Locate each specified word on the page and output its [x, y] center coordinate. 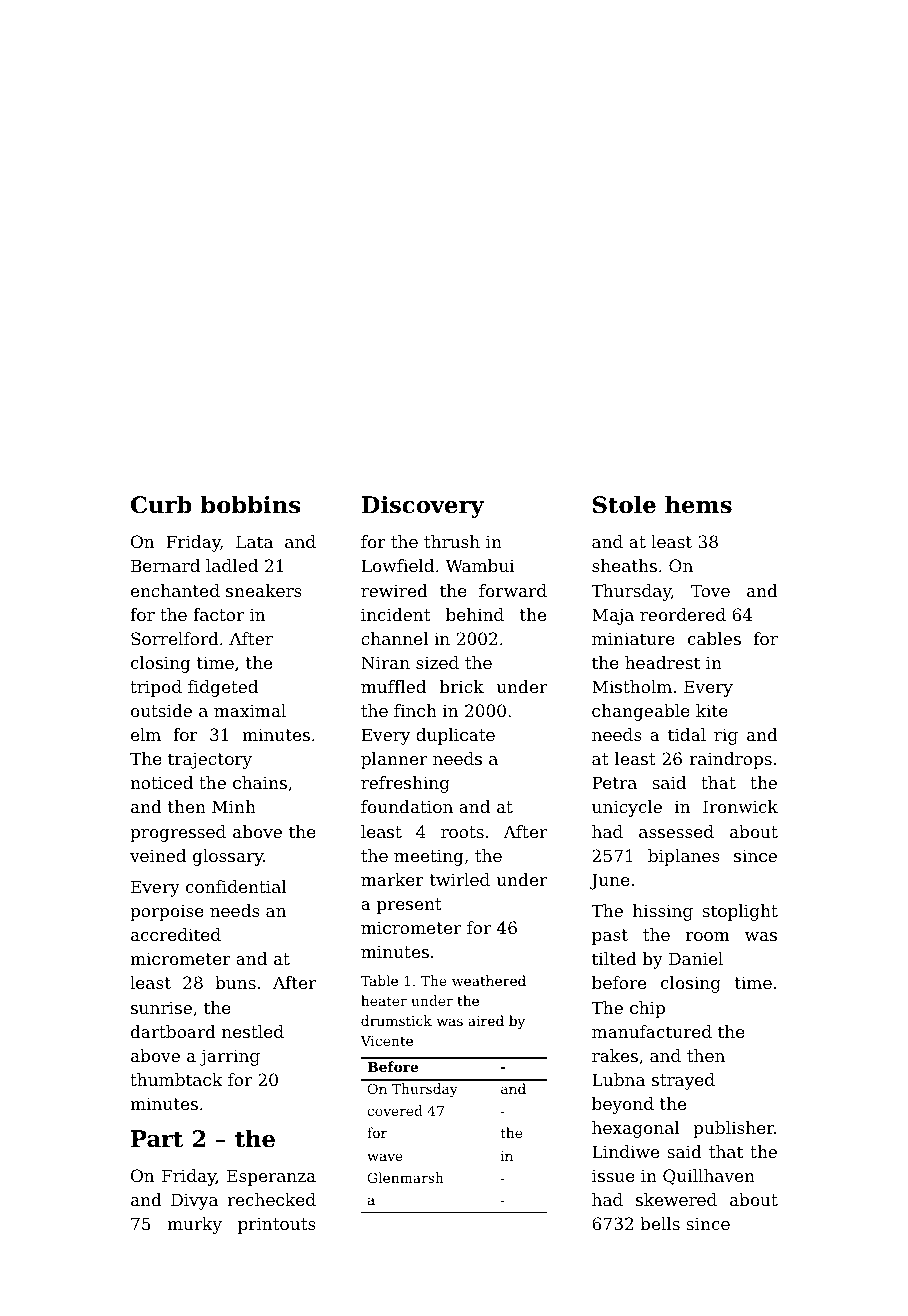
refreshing [405, 784]
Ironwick [740, 806]
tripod [156, 688]
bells [660, 1223]
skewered [676, 1199]
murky [194, 1225]
